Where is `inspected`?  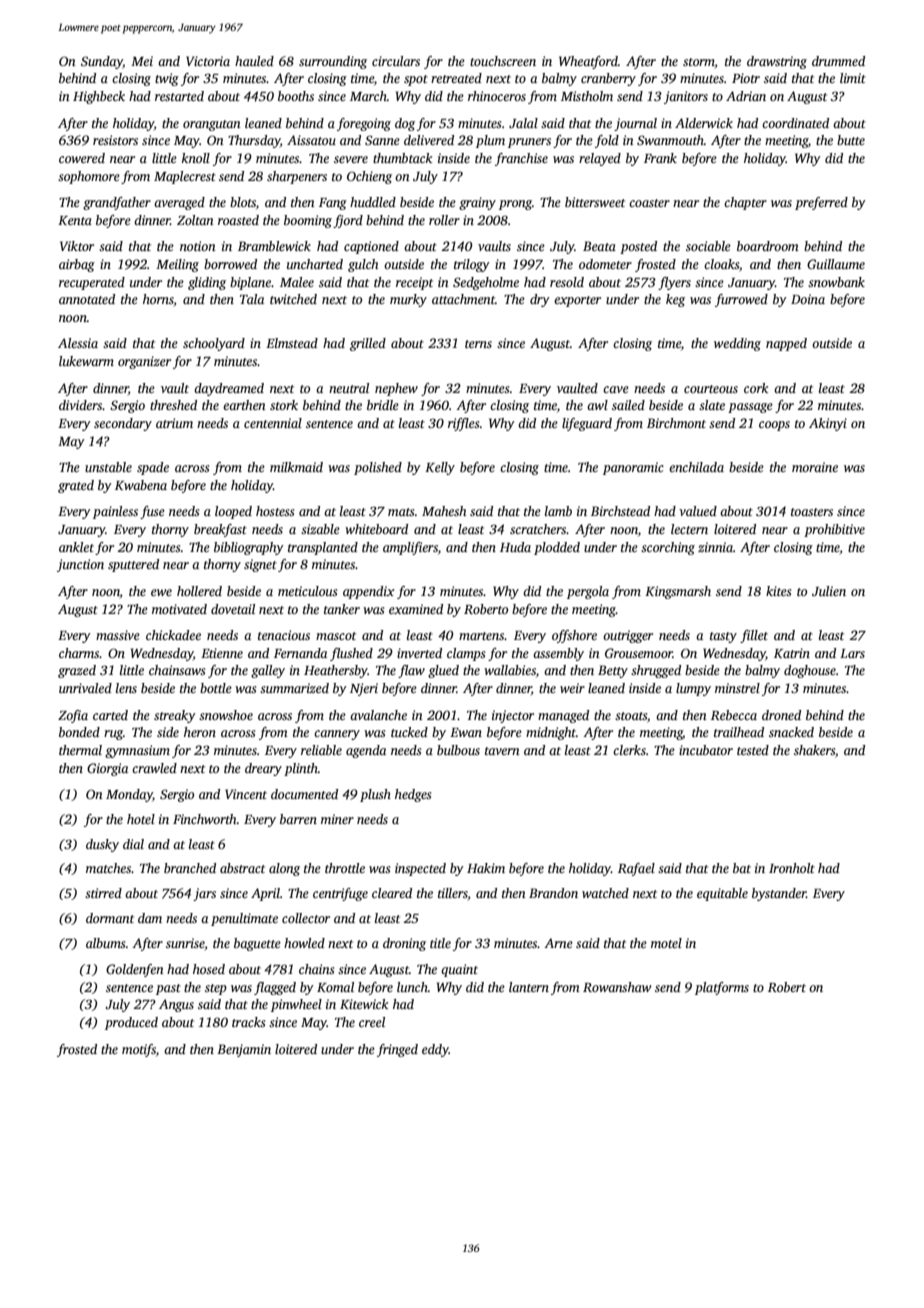
inspected is located at coordinates (420, 869).
